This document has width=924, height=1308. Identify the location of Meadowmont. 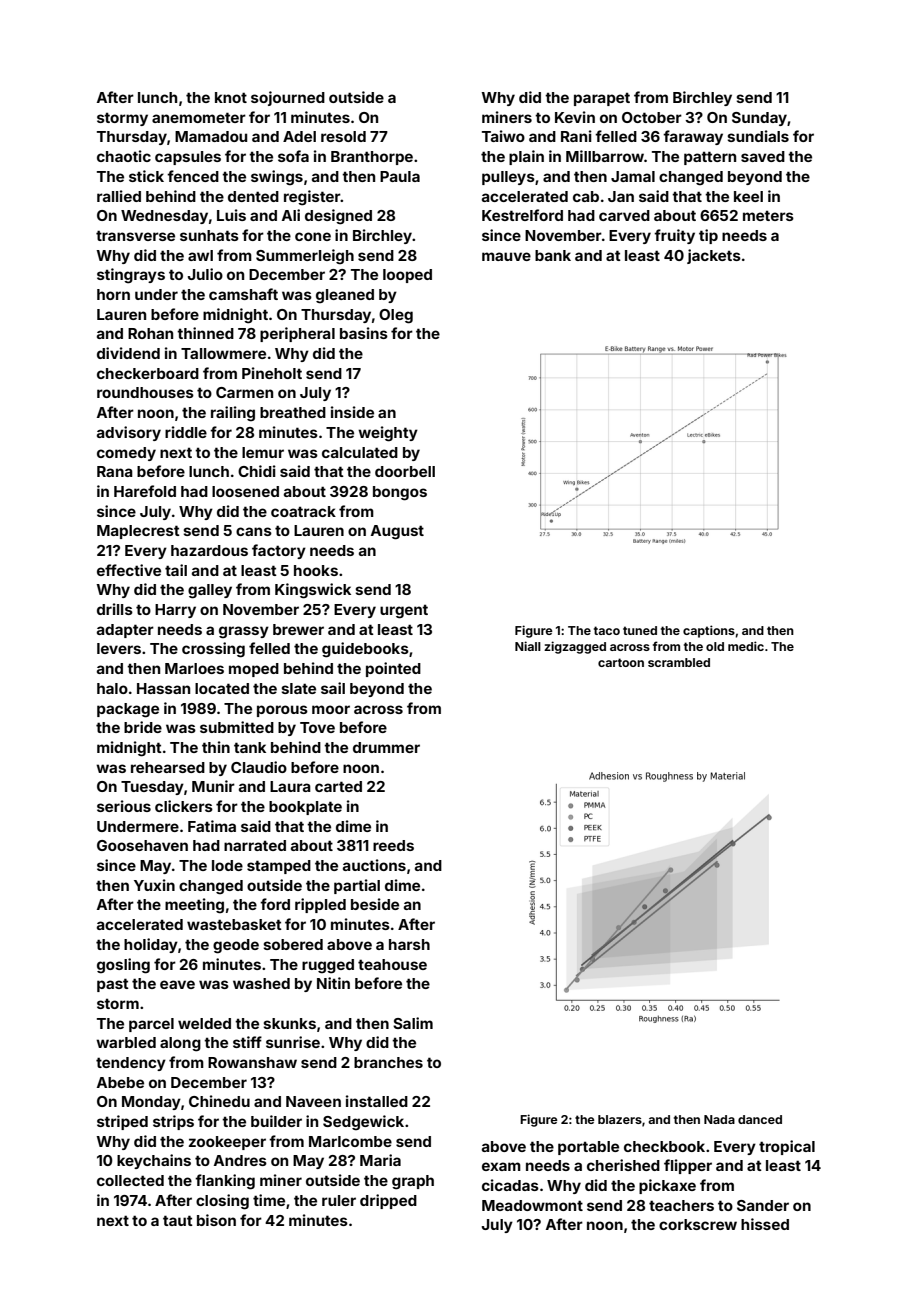
(532, 1205).
